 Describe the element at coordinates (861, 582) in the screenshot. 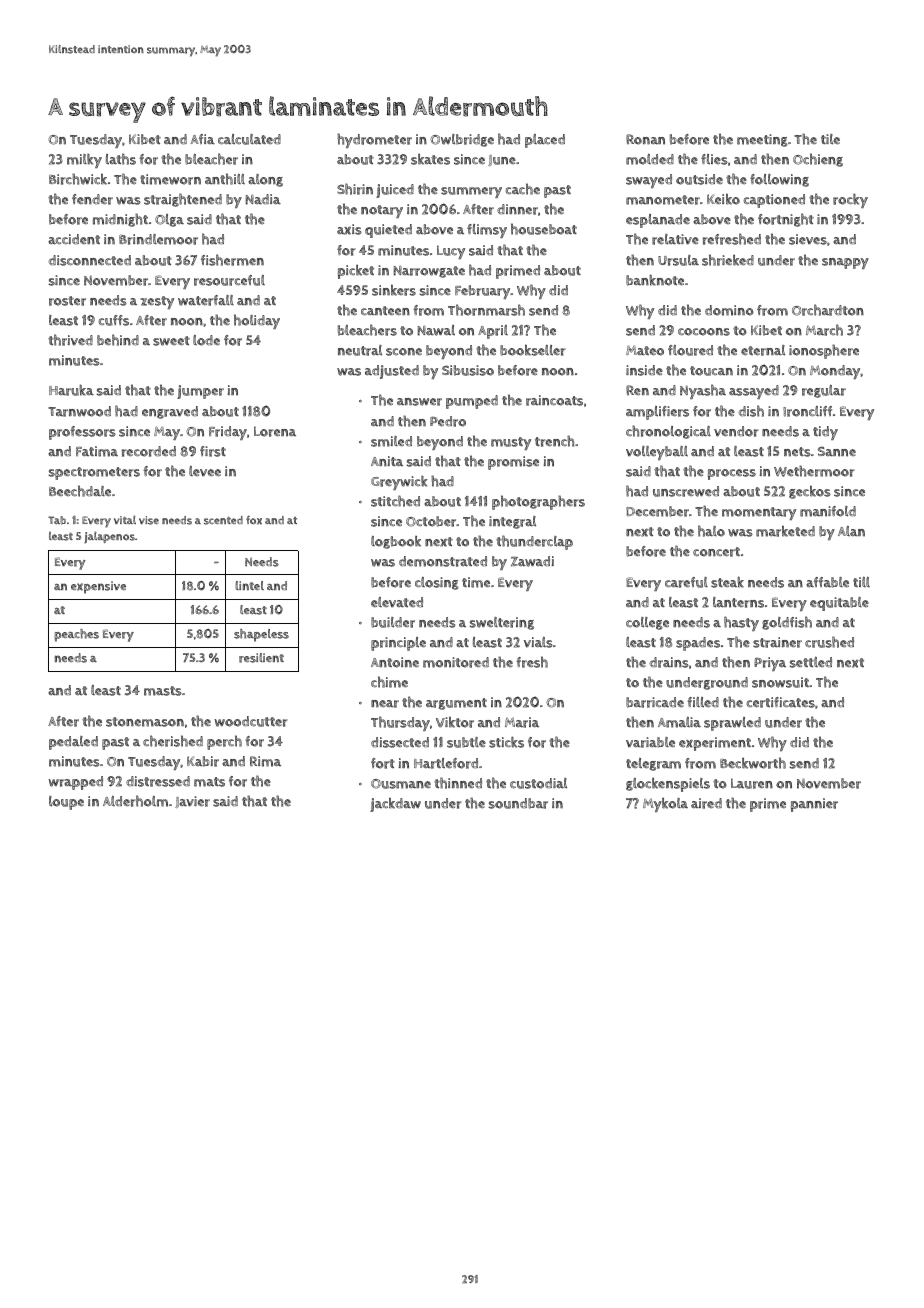

I see `till` at that location.
